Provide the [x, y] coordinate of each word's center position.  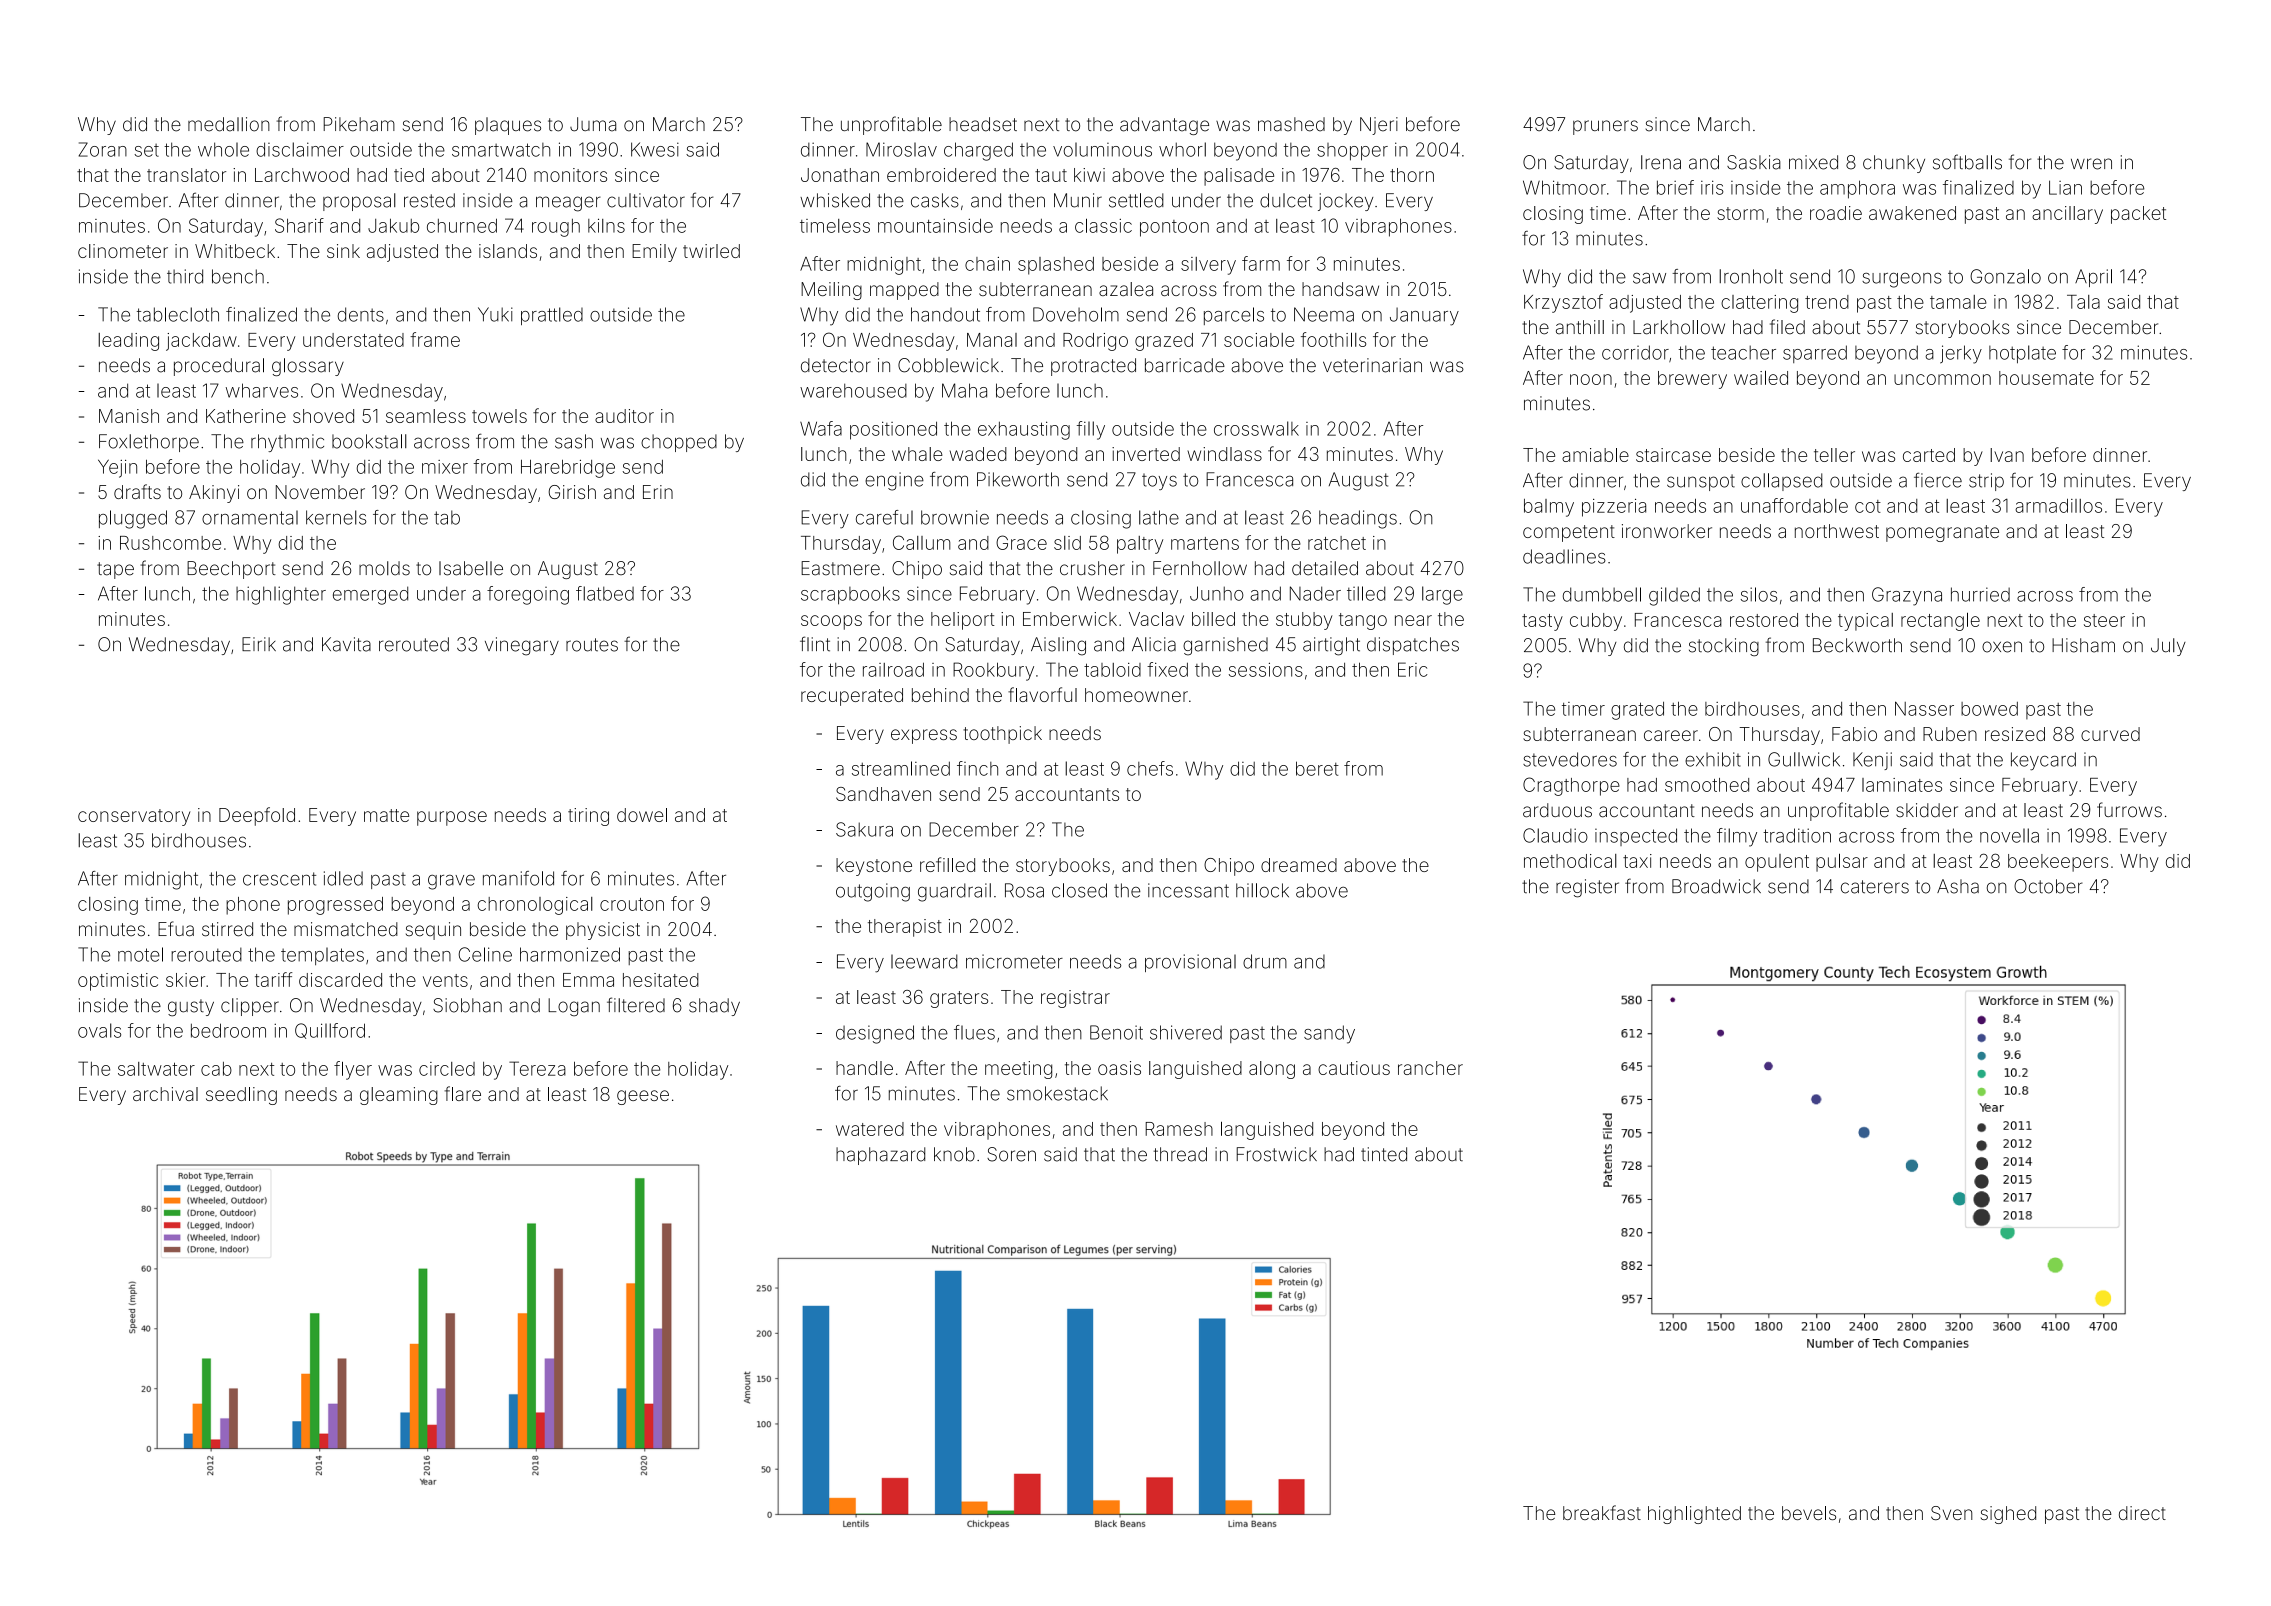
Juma [593, 124]
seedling [241, 1096]
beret [1317, 768]
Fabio [1854, 734]
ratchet [1337, 543]
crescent [279, 879]
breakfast [1602, 1512]
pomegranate [1942, 533]
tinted [1384, 1154]
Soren [1011, 1154]
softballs [1967, 162]
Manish [129, 416]
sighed [2008, 1515]
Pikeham [359, 124]
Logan [574, 1007]
